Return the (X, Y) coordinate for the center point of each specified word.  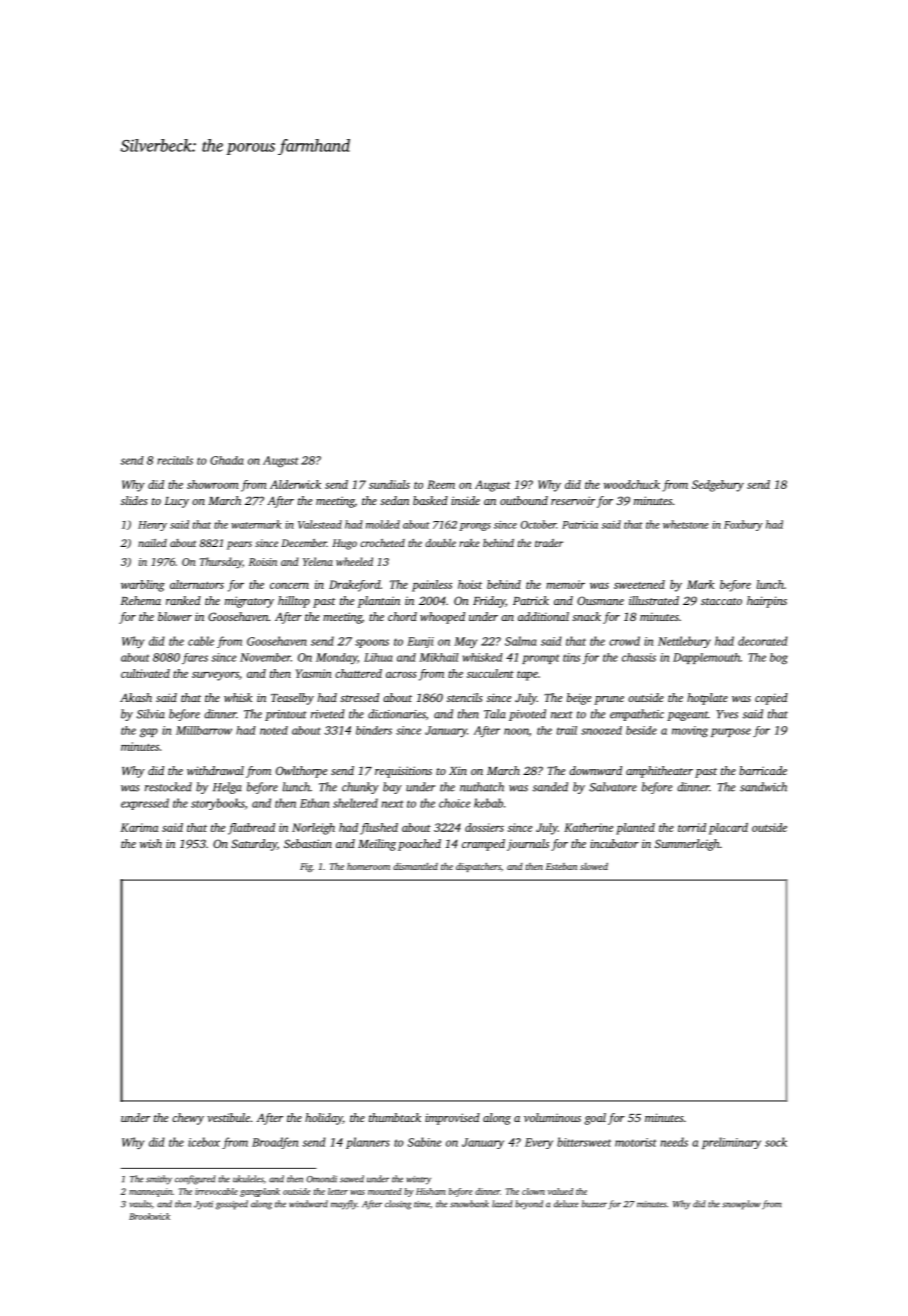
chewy (188, 1119)
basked (430, 500)
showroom (213, 484)
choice (454, 803)
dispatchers (478, 867)
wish (151, 843)
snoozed (601, 730)
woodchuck (632, 484)
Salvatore (613, 787)
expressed (145, 804)
